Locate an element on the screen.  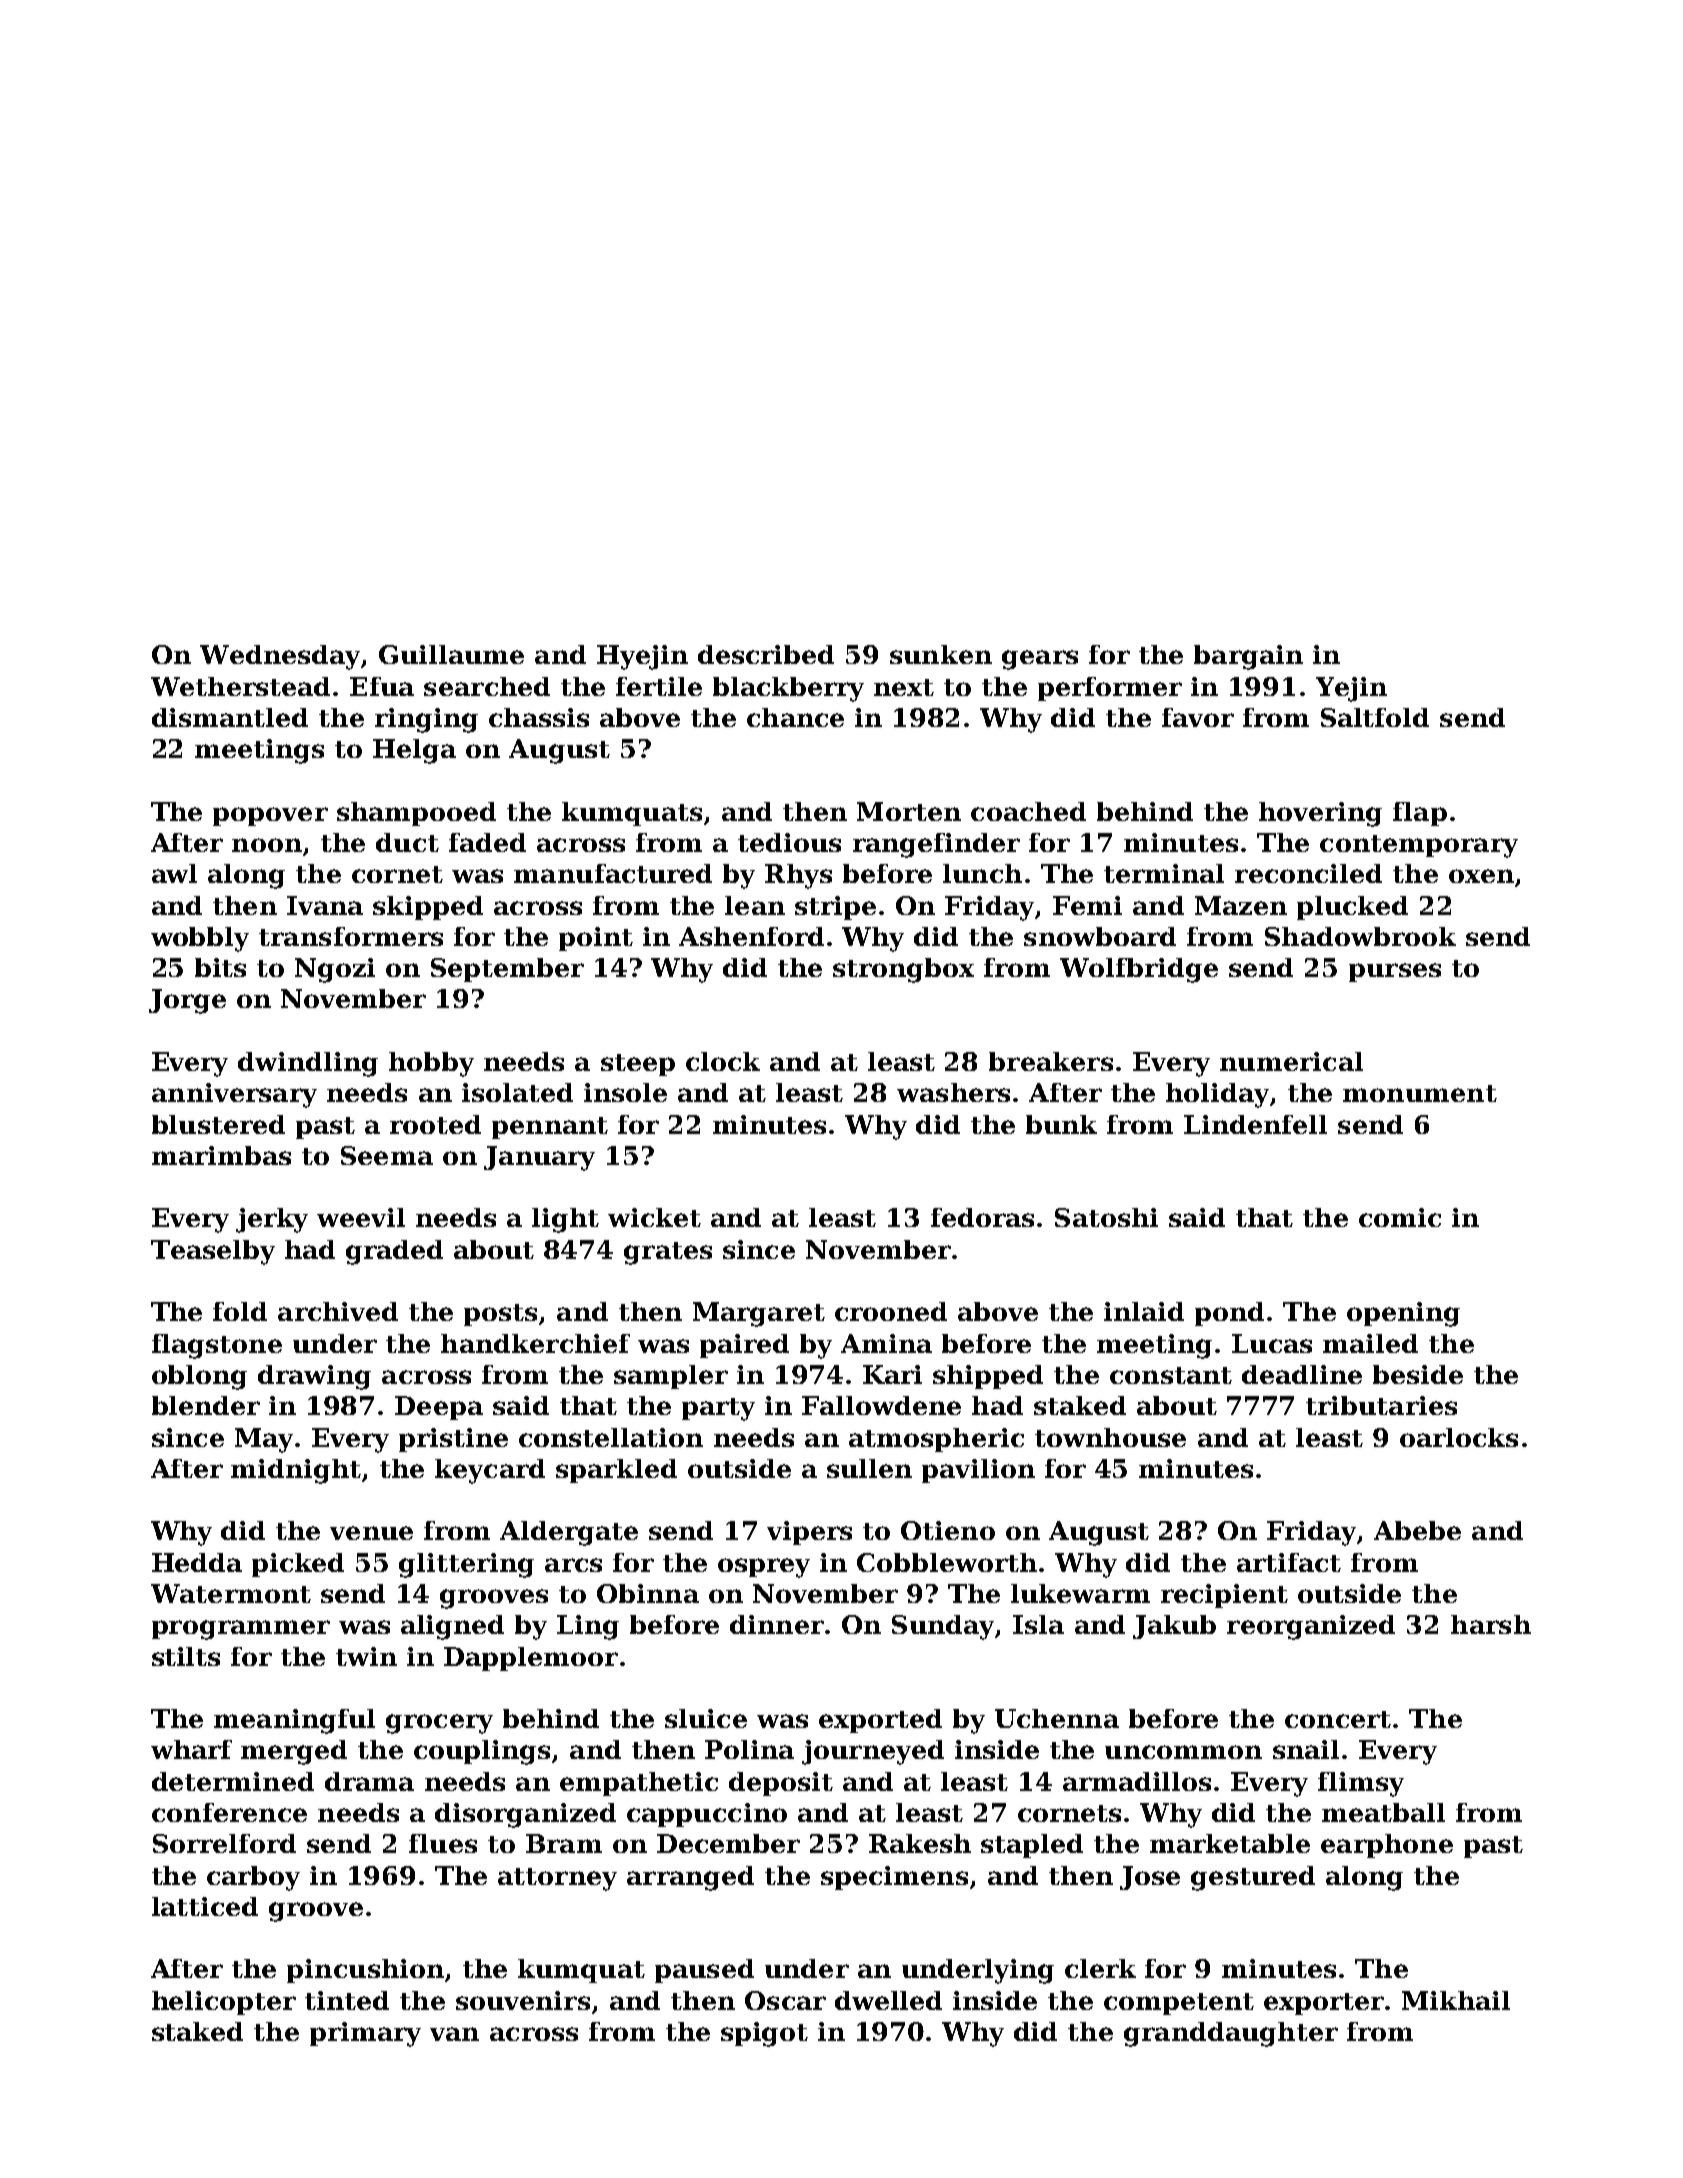
light is located at coordinates (565, 1220).
